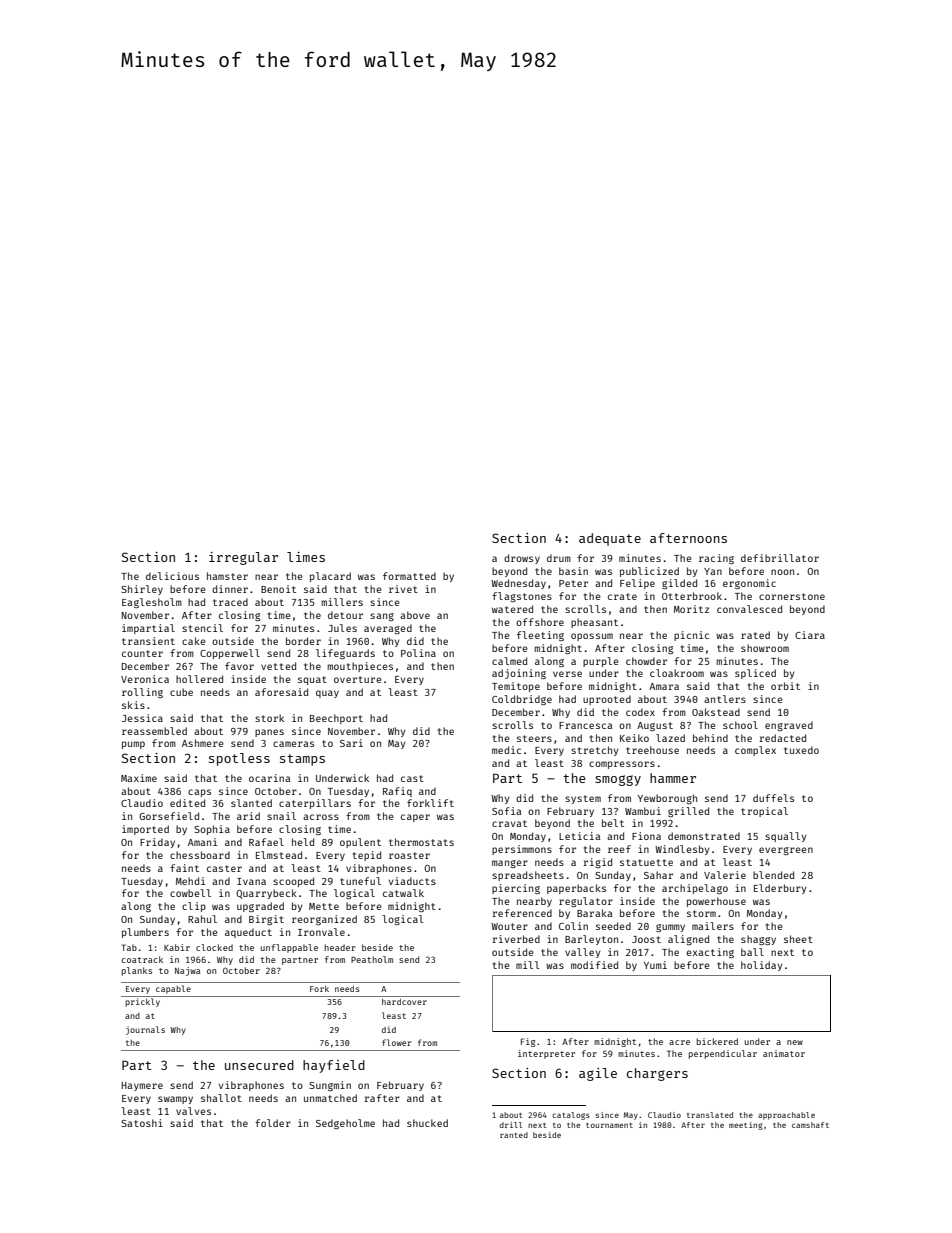 This page has height=1233, width=952. Describe the element at coordinates (716, 559) in the page. I see `racing` at that location.
